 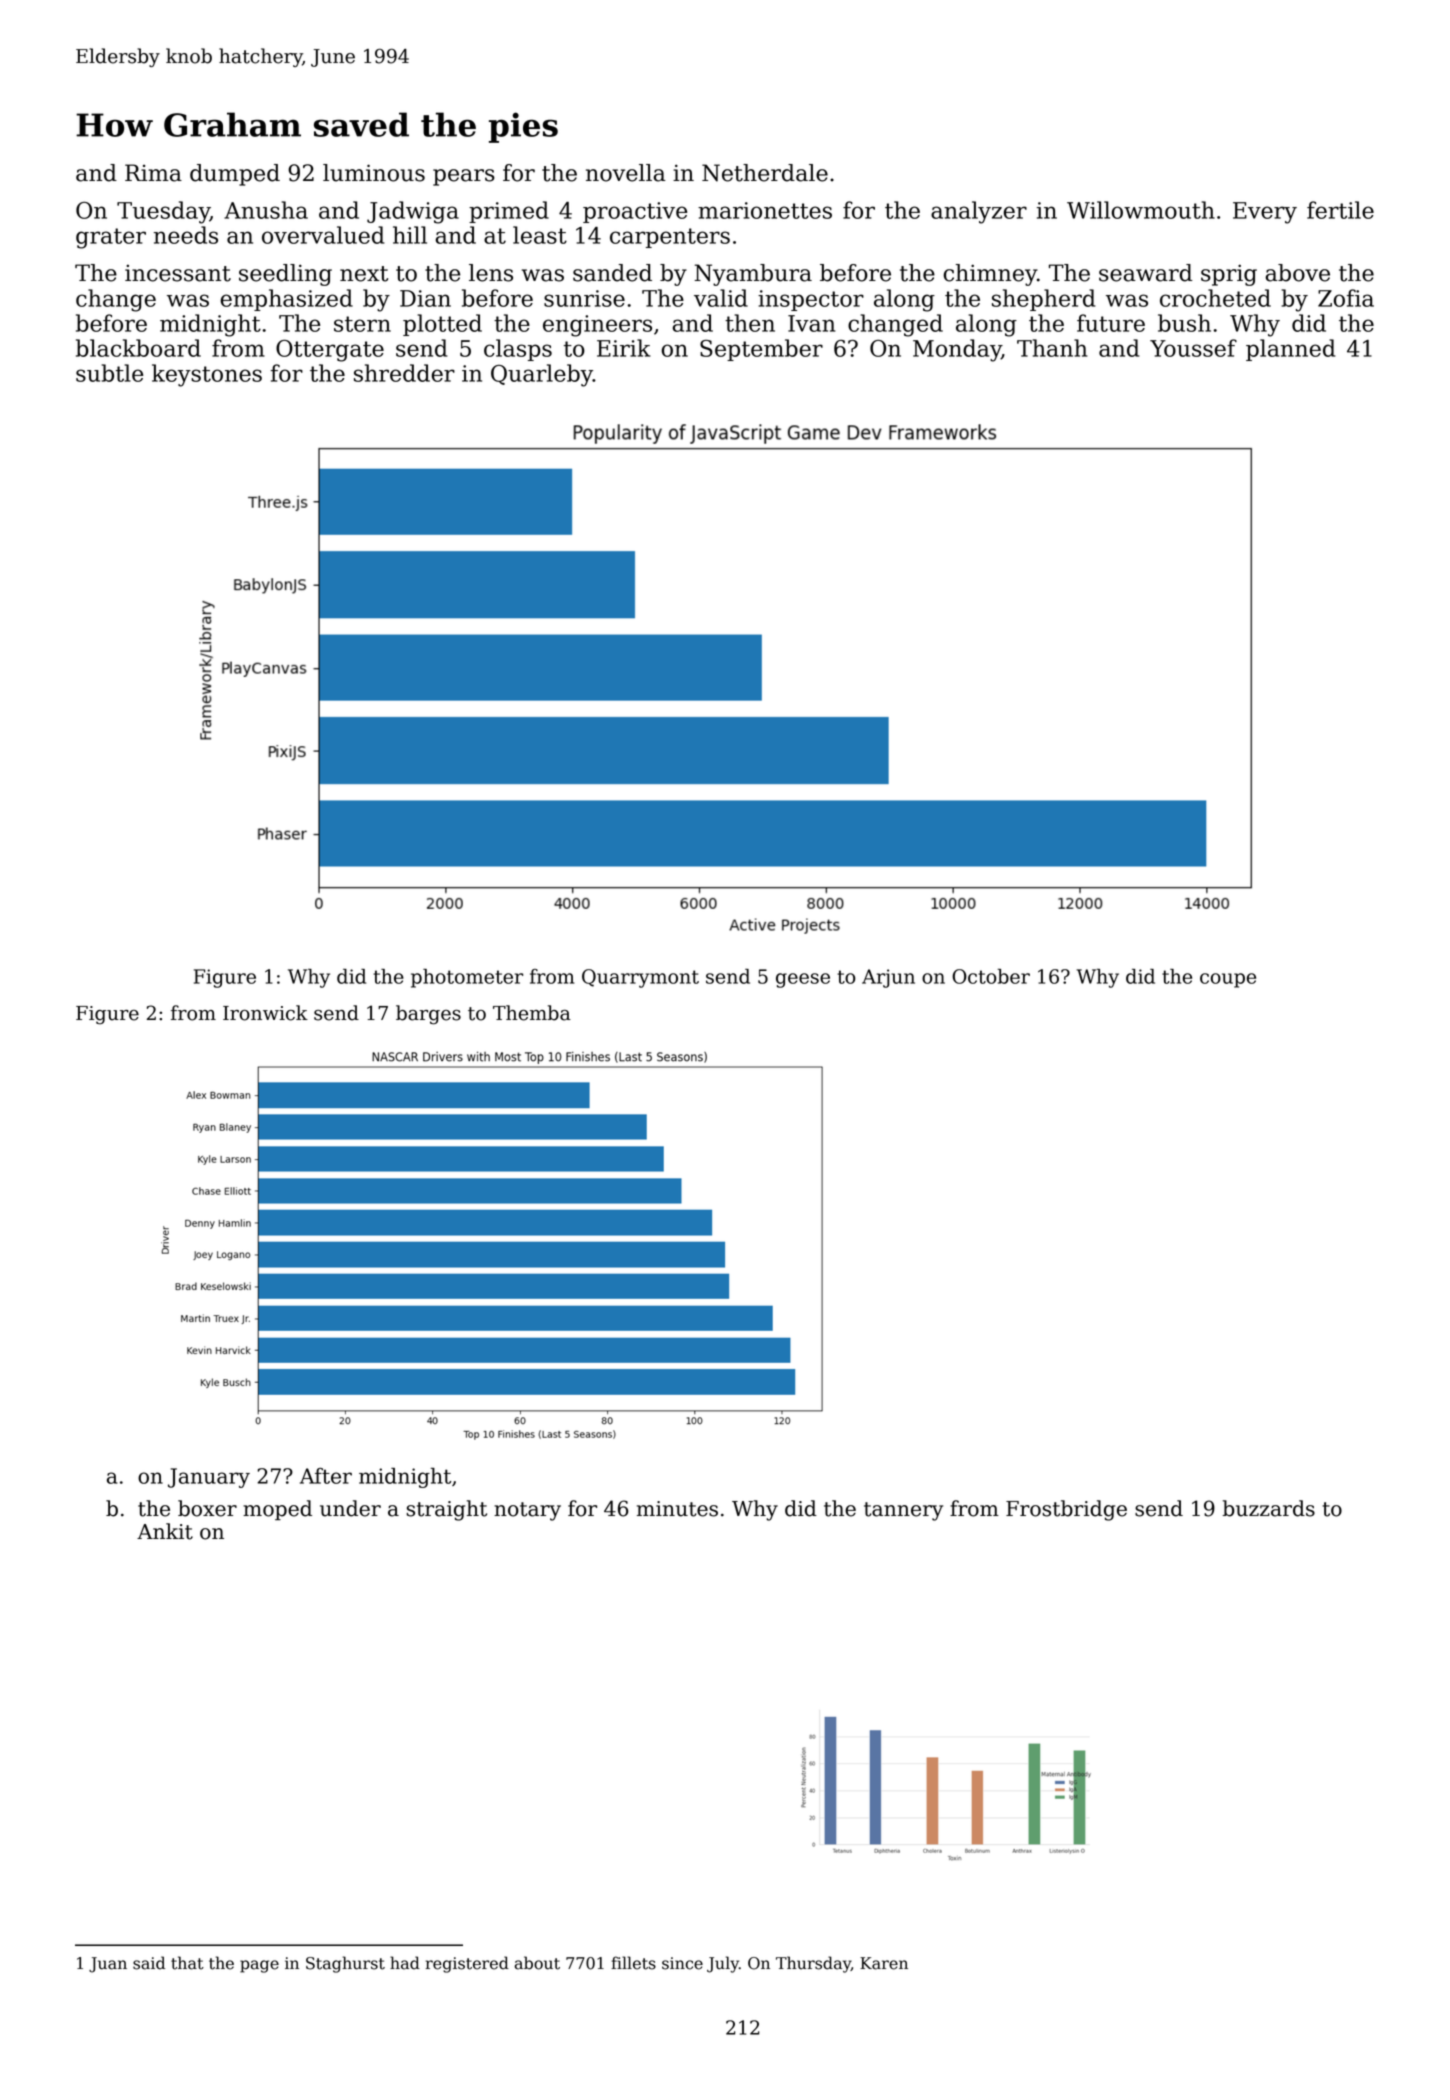 What do you see at coordinates (374, 173) in the screenshot?
I see `luminous` at bounding box center [374, 173].
